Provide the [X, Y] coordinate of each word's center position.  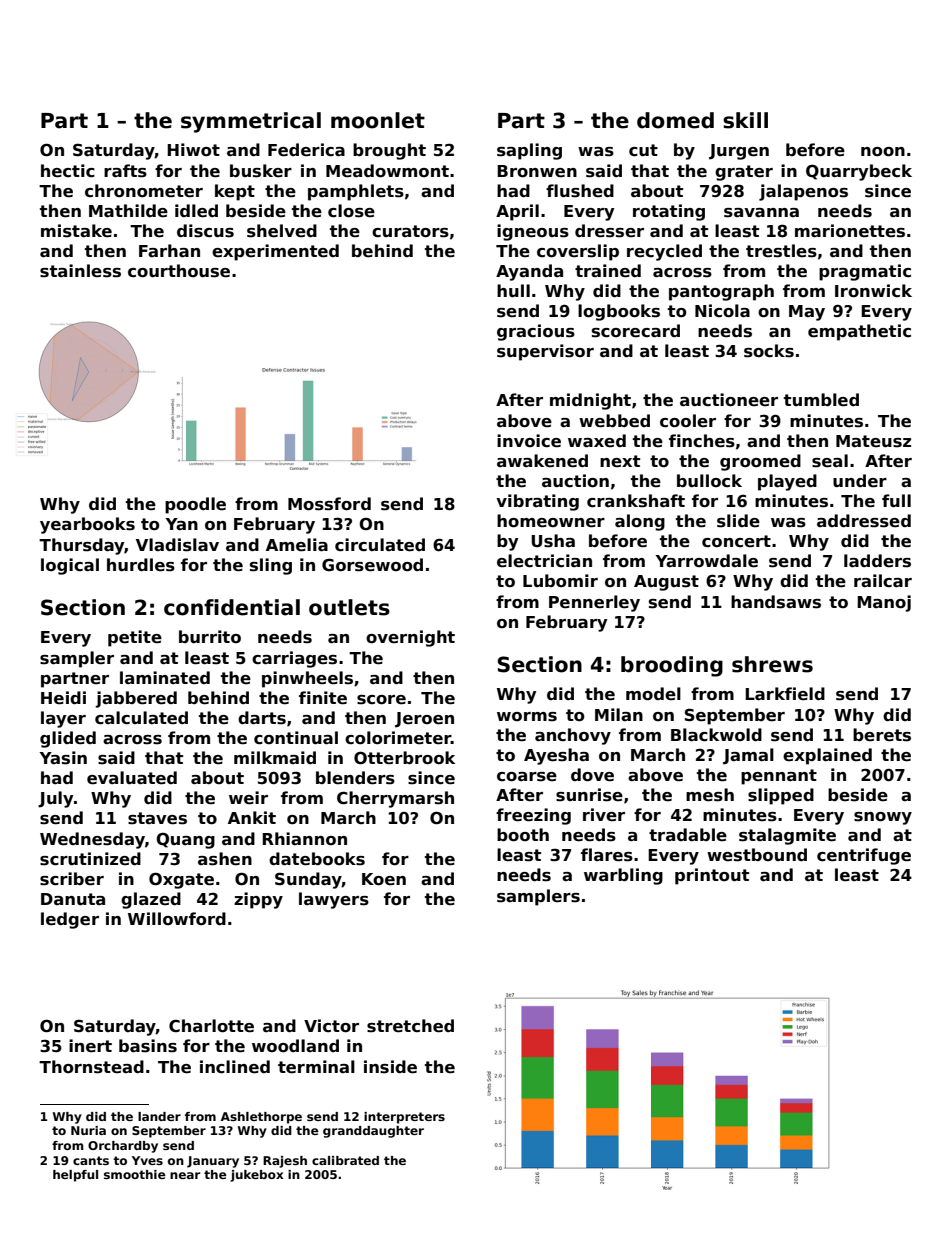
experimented [275, 252]
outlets [349, 607]
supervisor [545, 352]
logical [70, 566]
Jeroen [424, 720]
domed [675, 120]
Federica [306, 150]
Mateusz [873, 441]
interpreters [404, 1118]
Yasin [63, 758]
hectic [68, 171]
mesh [710, 795]
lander [159, 1116]
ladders [877, 561]
